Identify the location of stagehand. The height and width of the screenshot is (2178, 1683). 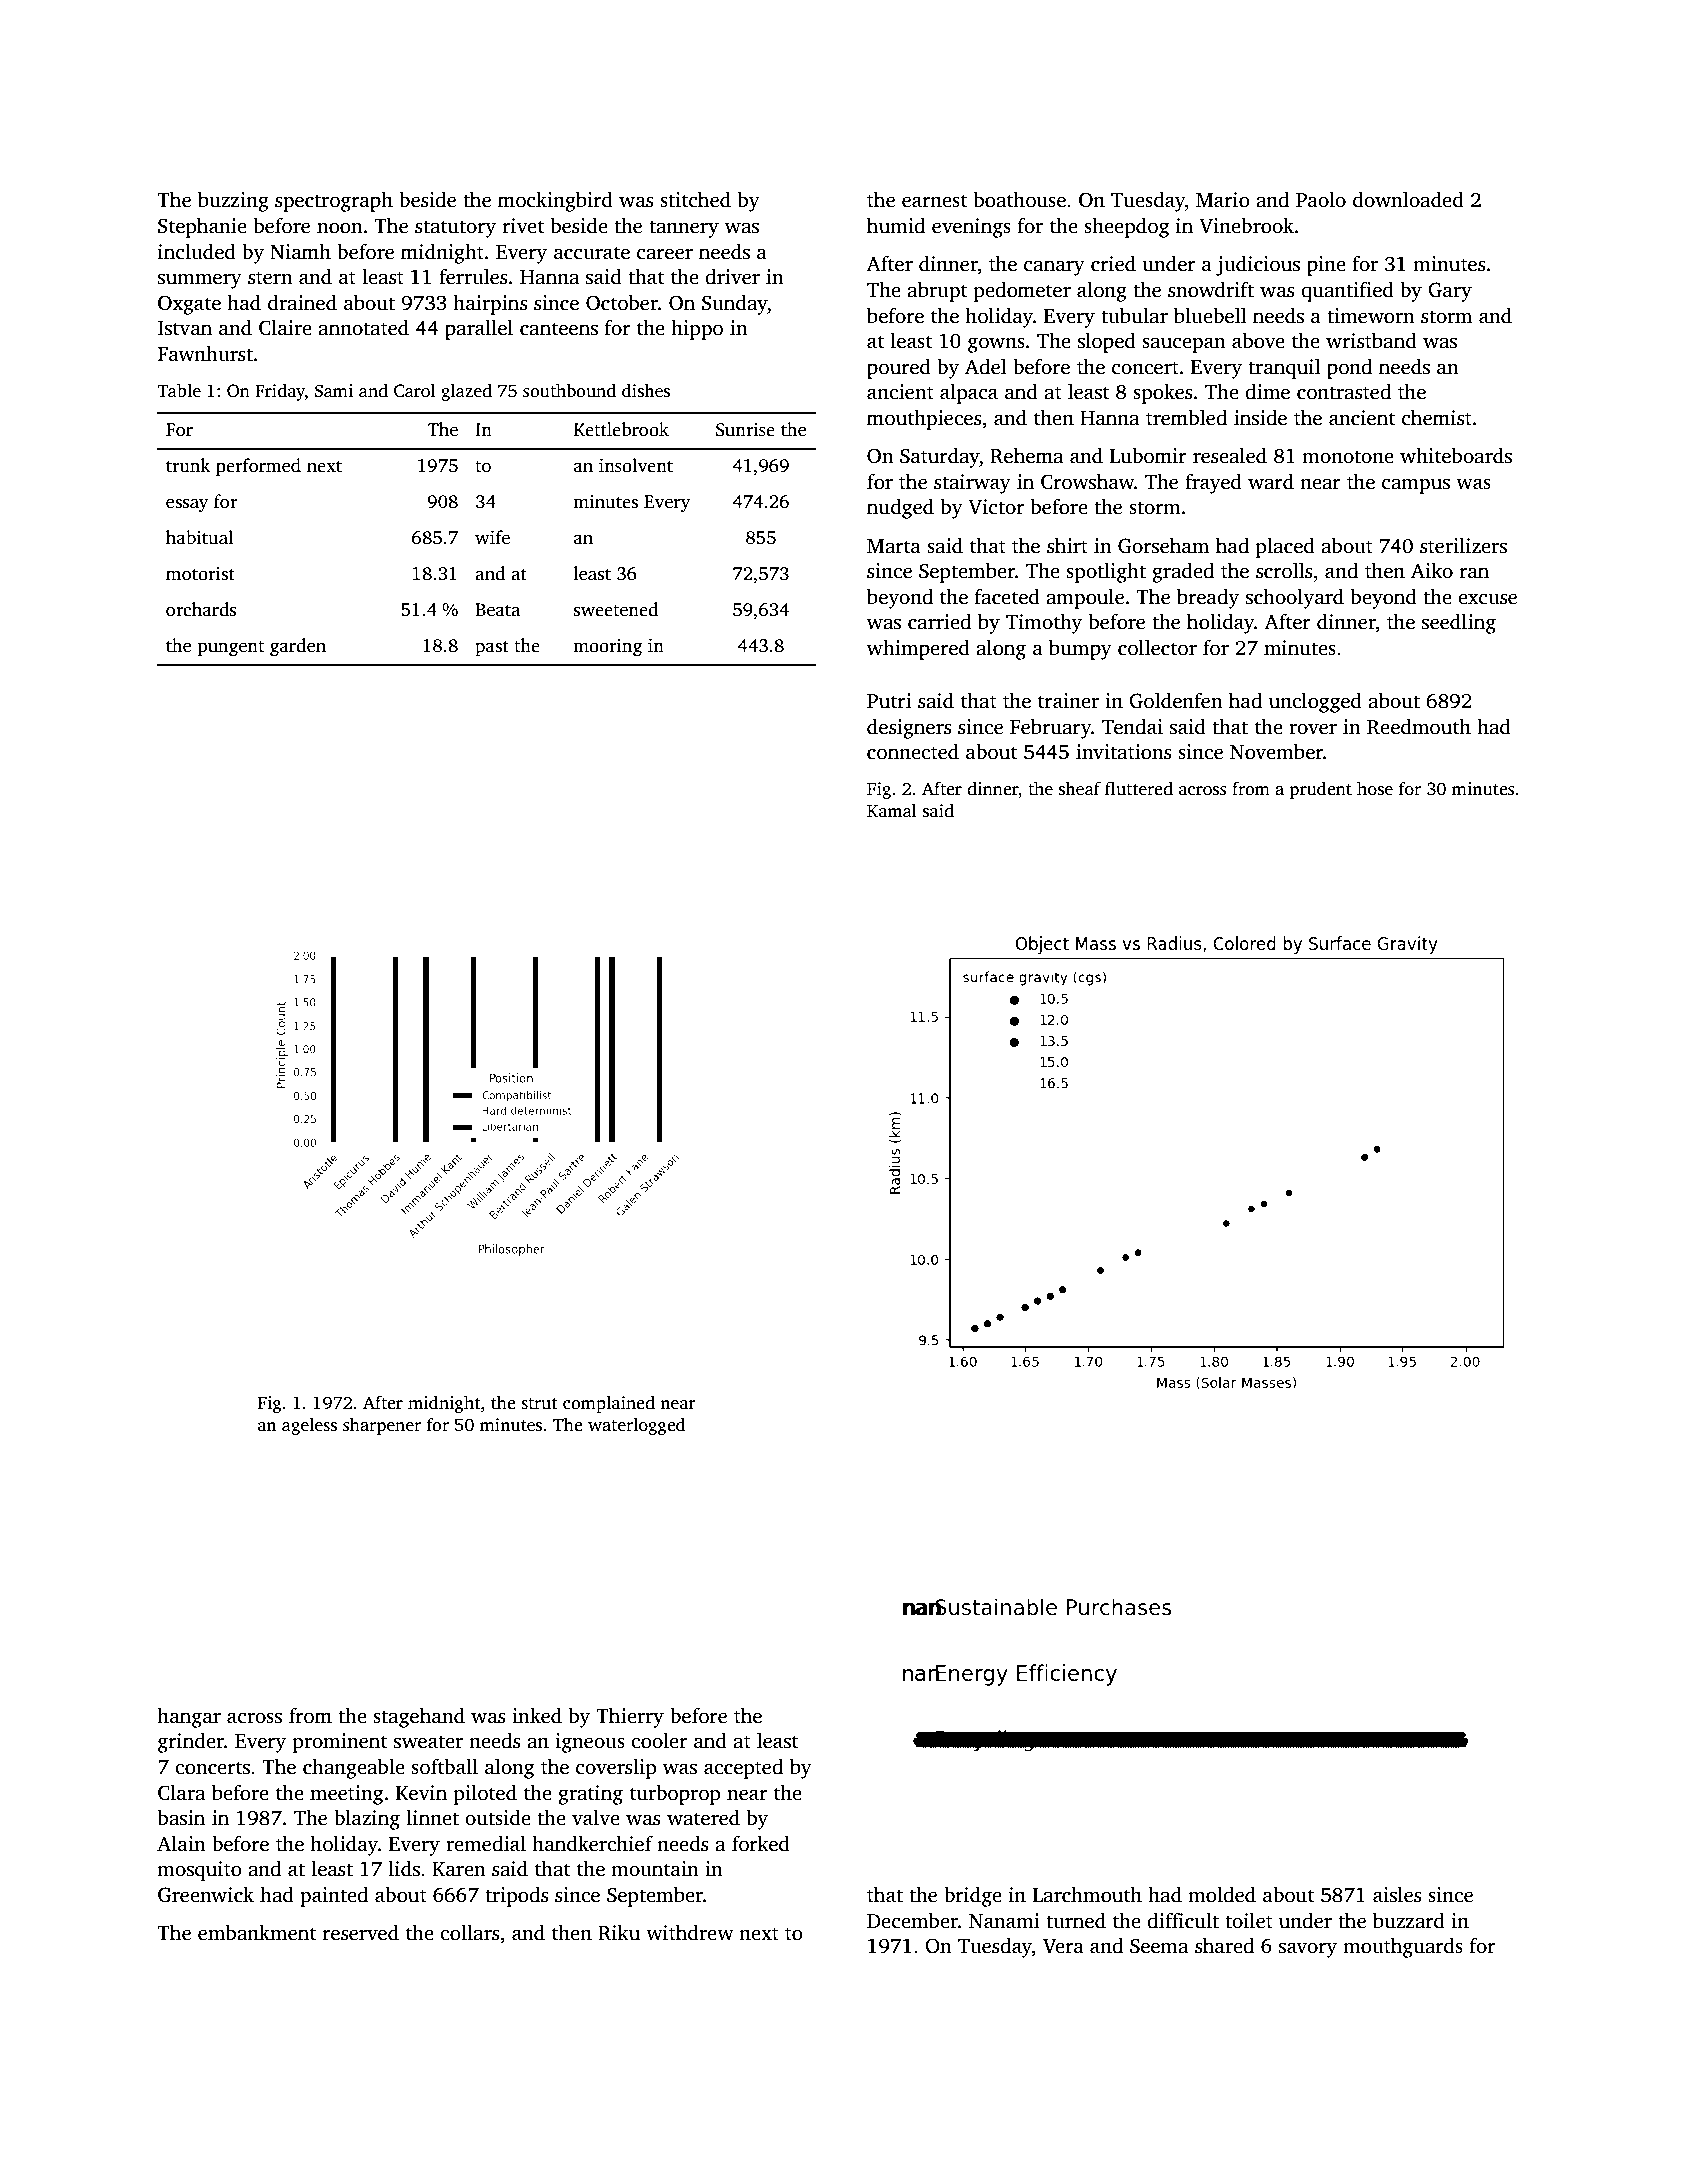
(419, 1717).
